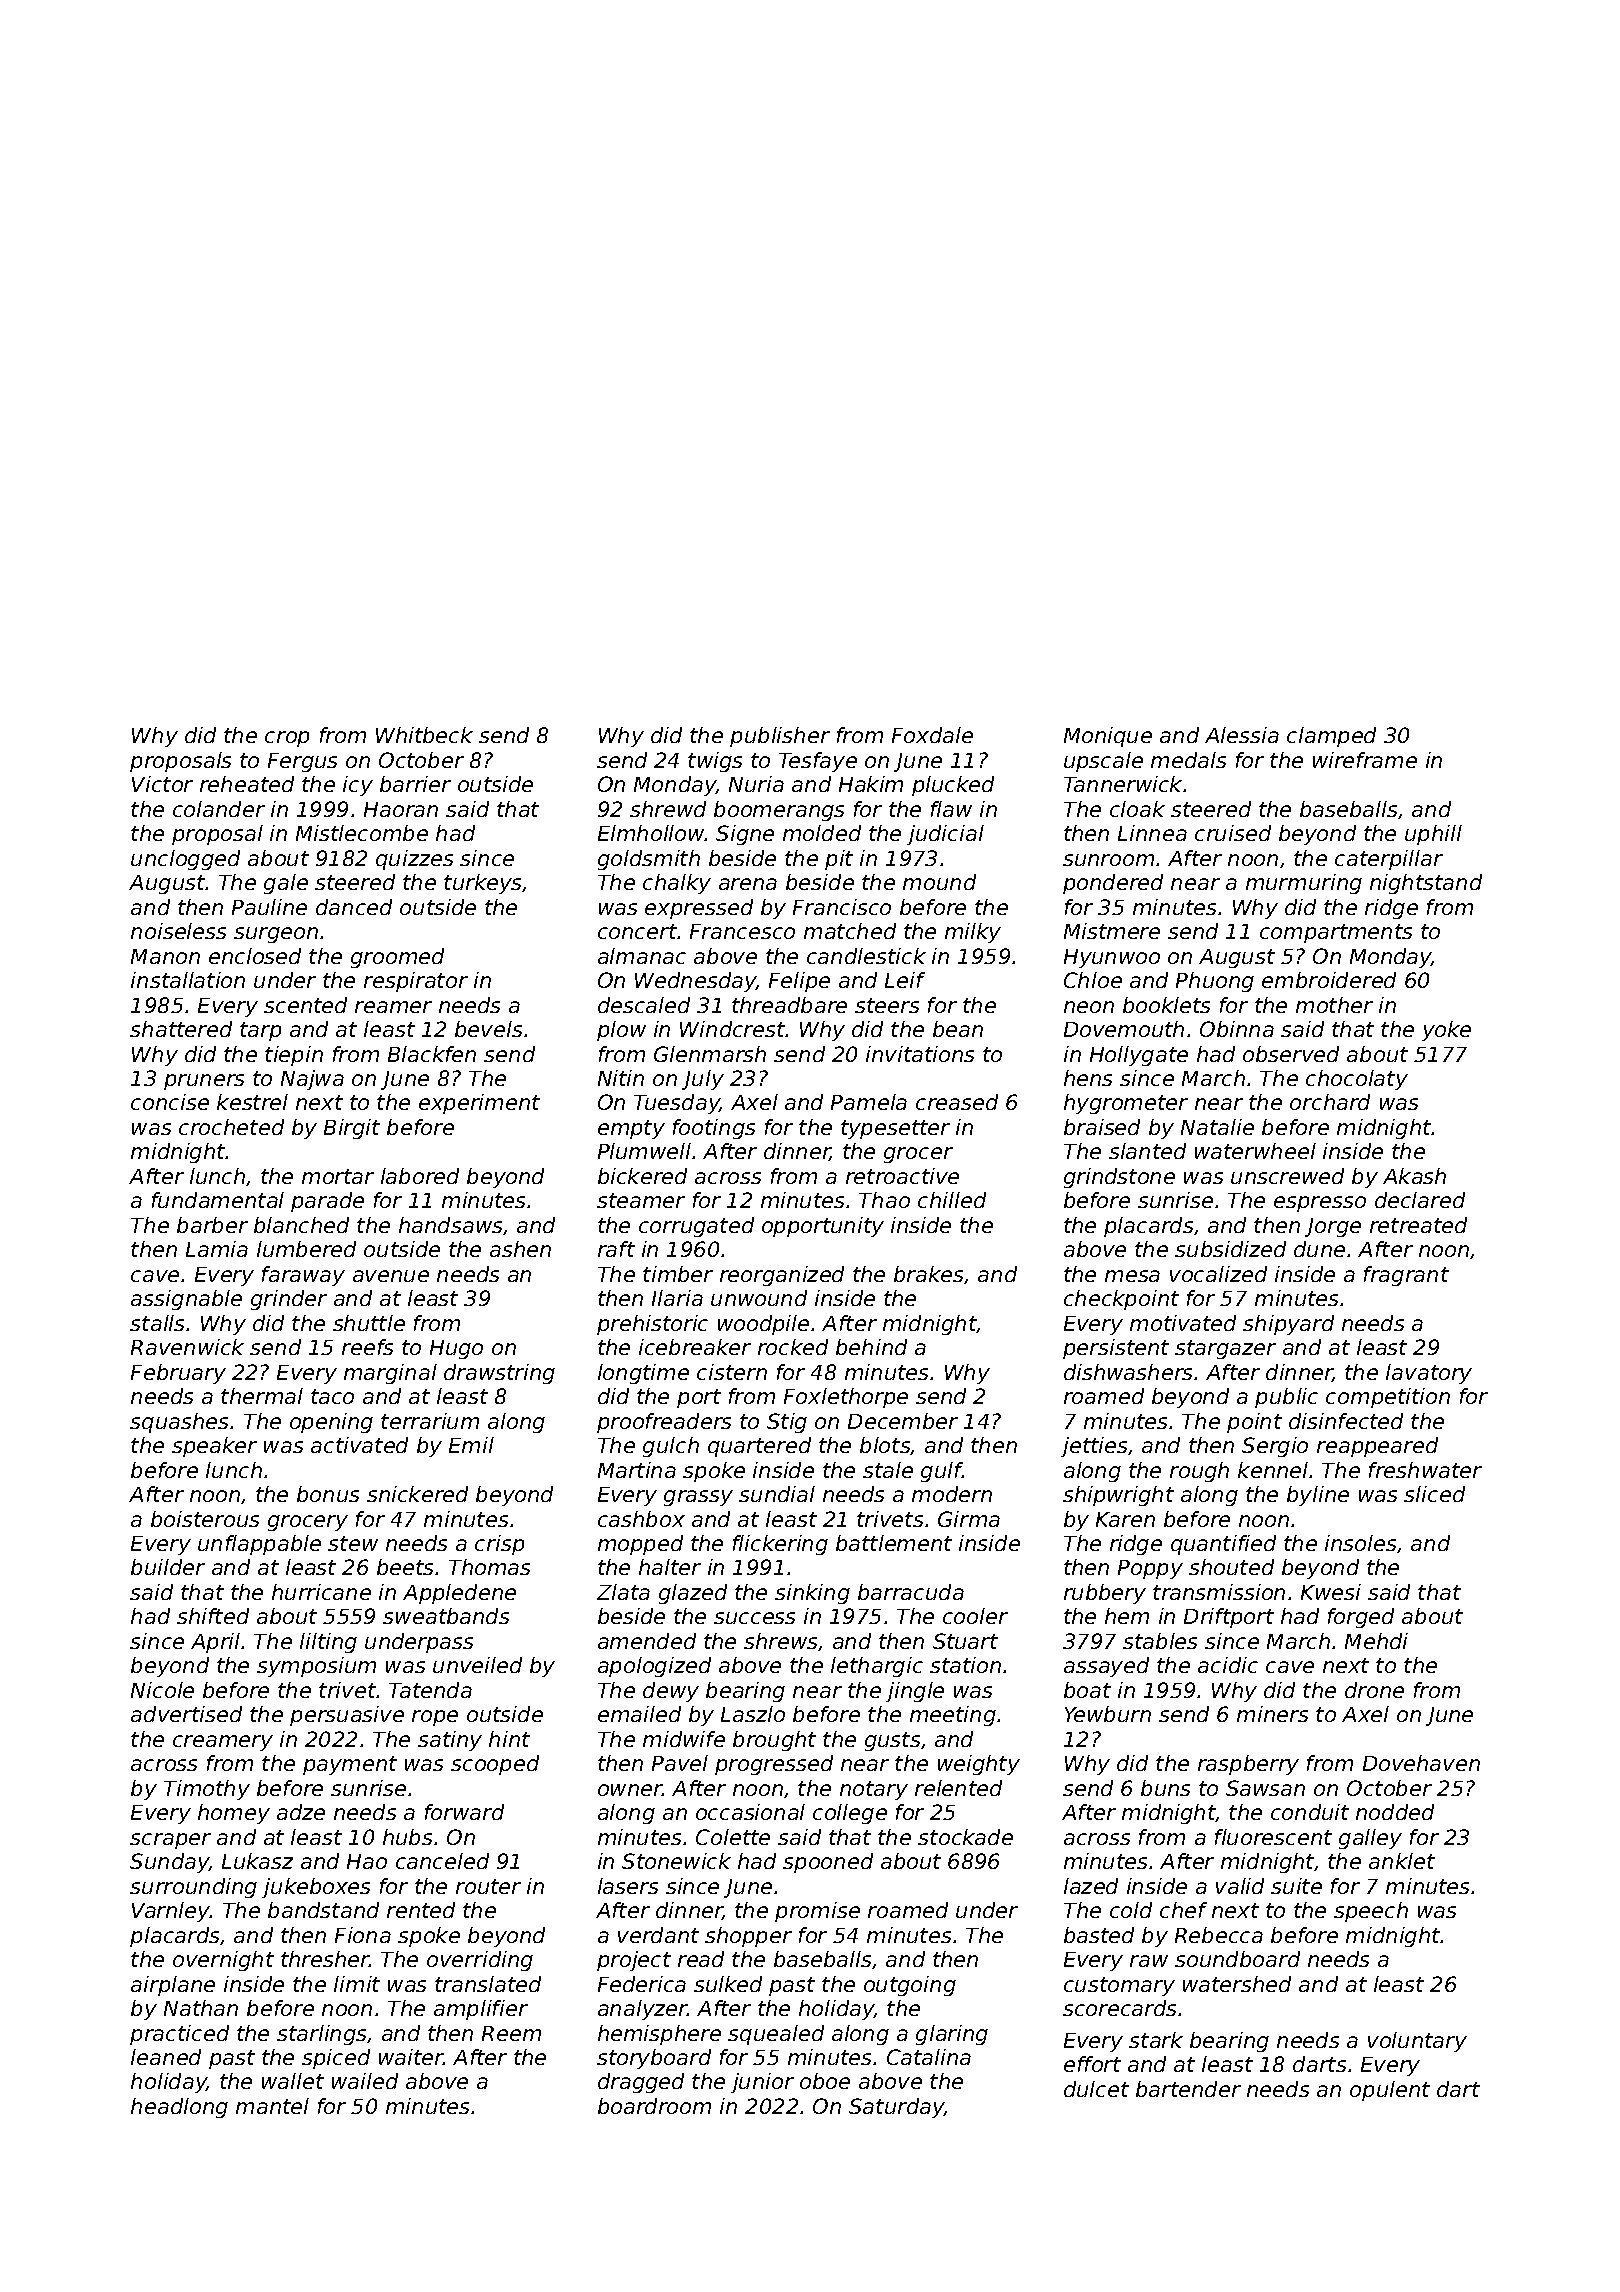 Image resolution: width=1620 pixels, height=2292 pixels. Describe the element at coordinates (812, 1594) in the document. I see `sinking` at that location.
